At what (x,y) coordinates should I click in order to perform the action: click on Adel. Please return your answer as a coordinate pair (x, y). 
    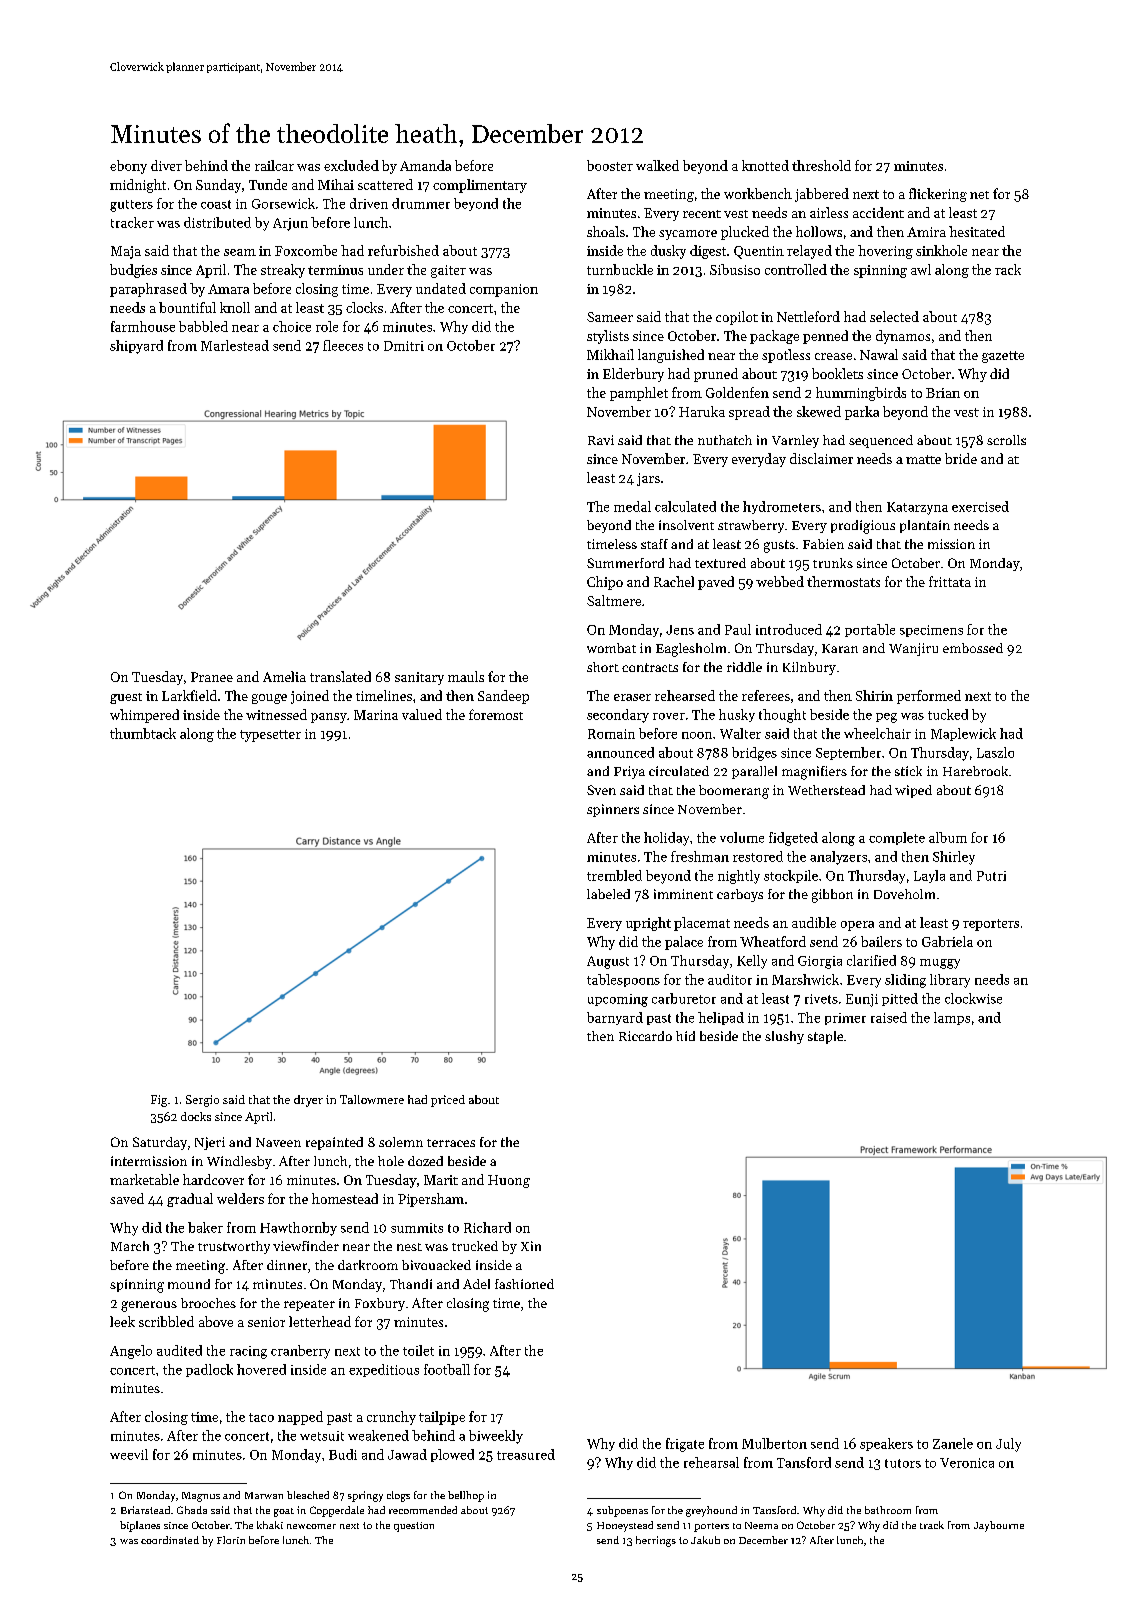
    Looking at the image, I should click on (476, 1284).
